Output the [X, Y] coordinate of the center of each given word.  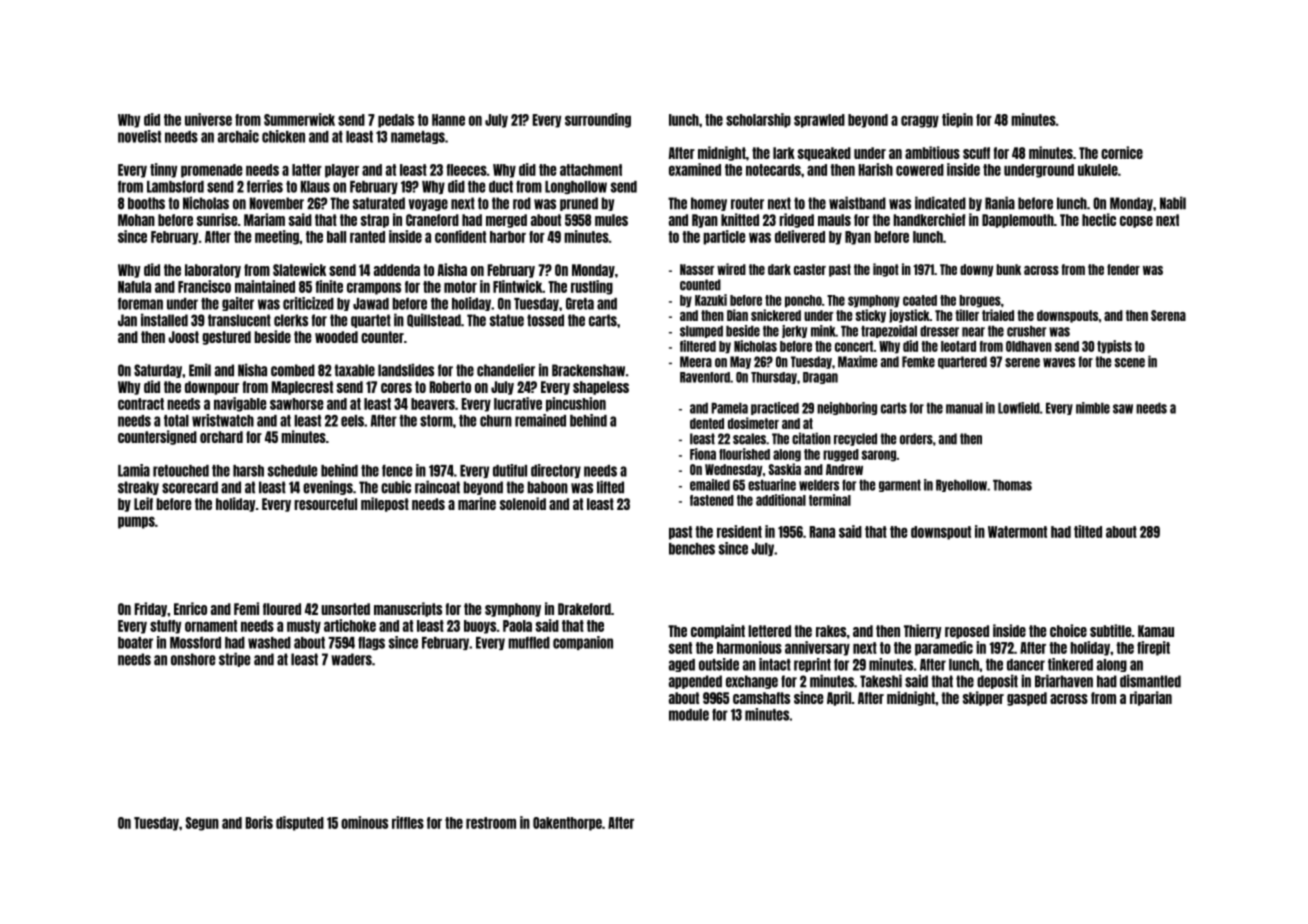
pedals [396, 121]
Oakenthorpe [567, 824]
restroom [491, 823]
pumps [136, 522]
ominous [364, 822]
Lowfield [1019, 408]
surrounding [598, 120]
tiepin [957, 120]
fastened [712, 500]
